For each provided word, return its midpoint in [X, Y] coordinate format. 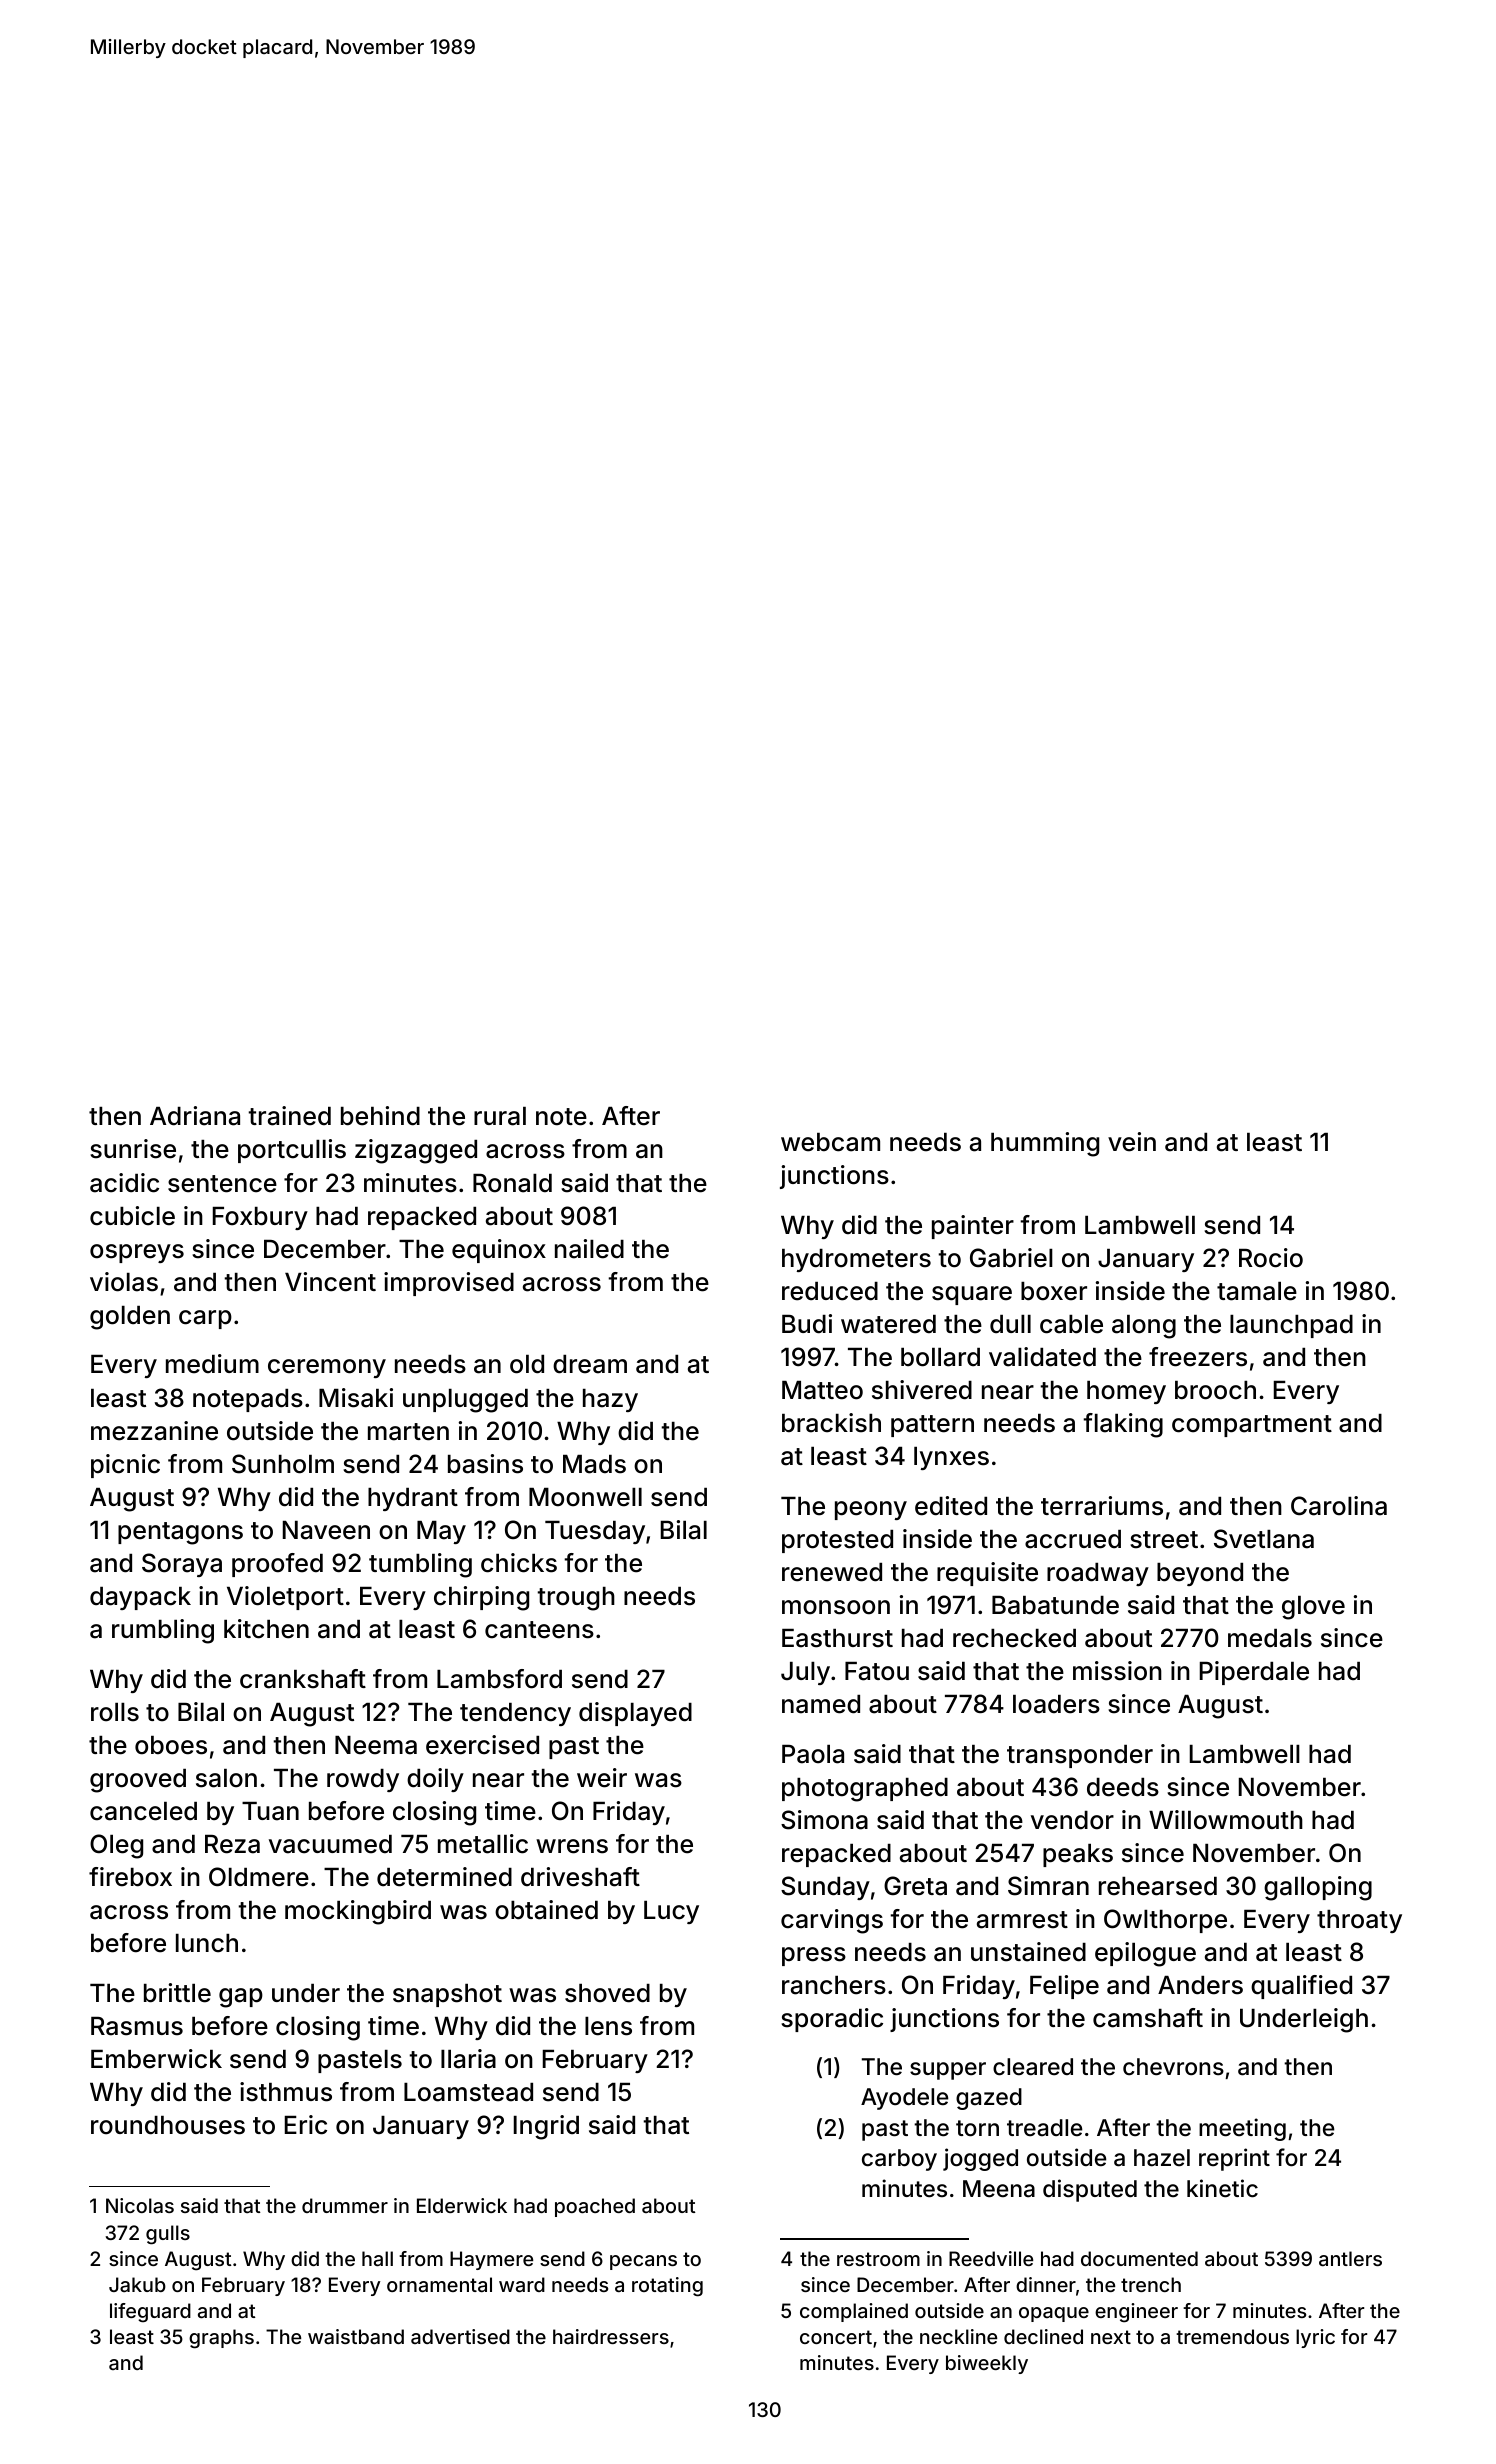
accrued [1073, 1539]
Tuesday [595, 1532]
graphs [221, 2339]
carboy [899, 2160]
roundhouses [168, 2125]
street [1164, 1540]
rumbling [163, 1631]
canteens [539, 1630]
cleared [1033, 2067]
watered [888, 1324]
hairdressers [611, 2336]
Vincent [330, 1282]
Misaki [356, 1398]
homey [1126, 1392]
